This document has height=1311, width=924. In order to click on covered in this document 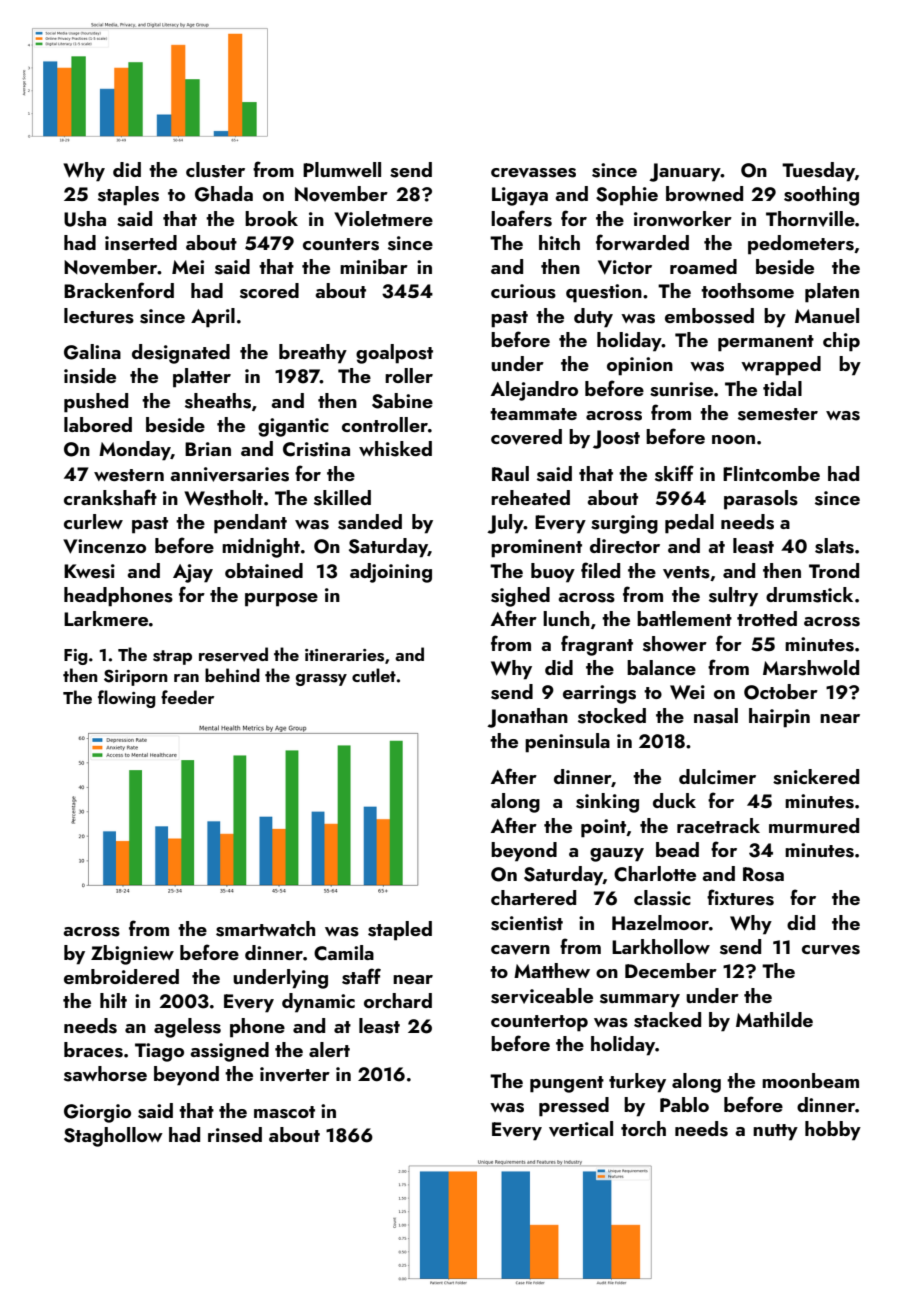, I will do `click(526, 437)`.
